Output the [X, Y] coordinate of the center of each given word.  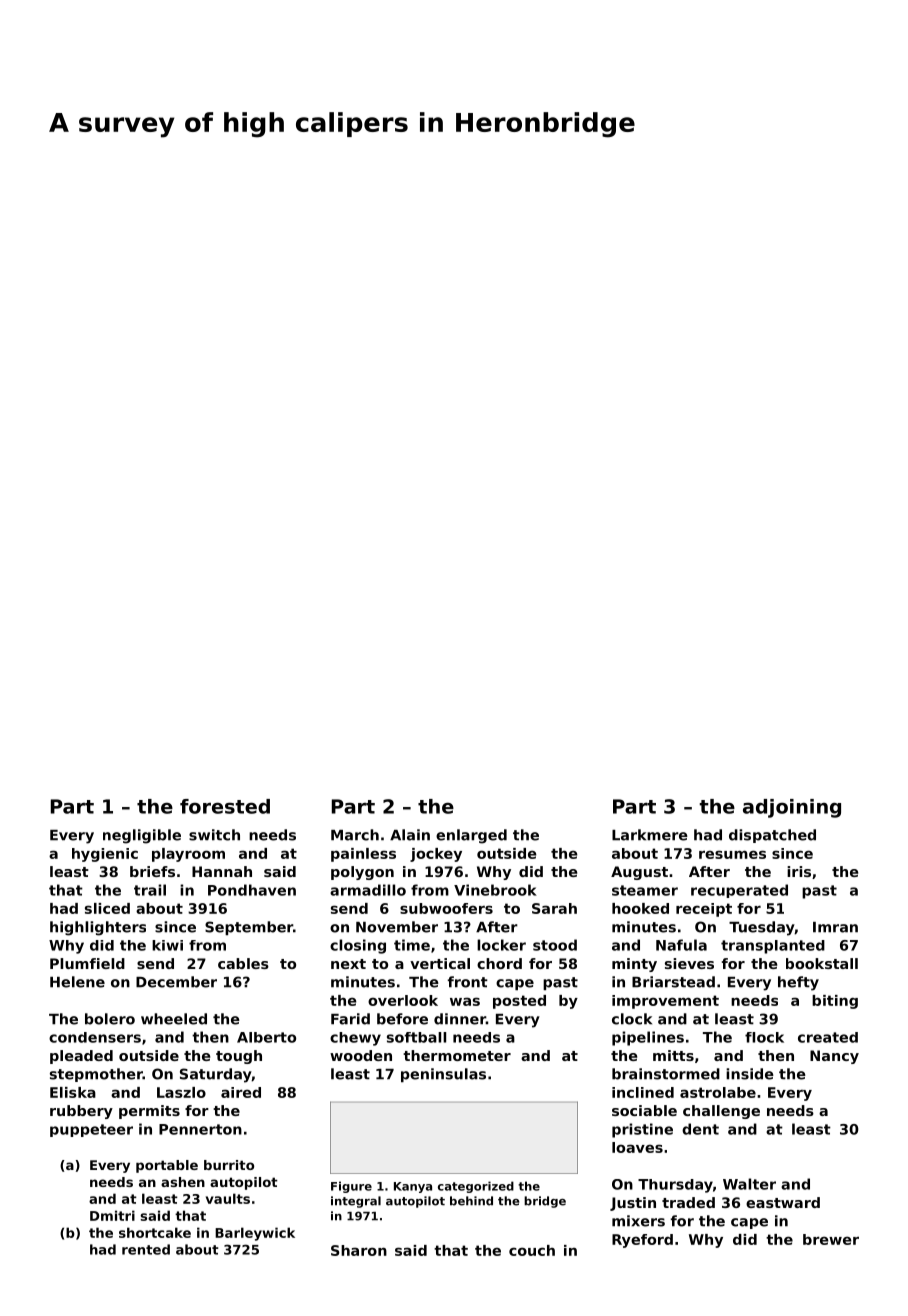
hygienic [105, 855]
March [355, 835]
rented [146, 1249]
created [828, 1037]
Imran [835, 927]
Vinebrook [495, 890]
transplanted [773, 947]
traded [688, 1202]
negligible [142, 836]
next [348, 964]
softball [416, 1037]
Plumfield [87, 963]
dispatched [772, 836]
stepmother [96, 1075]
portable [167, 1166]
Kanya [413, 1187]
